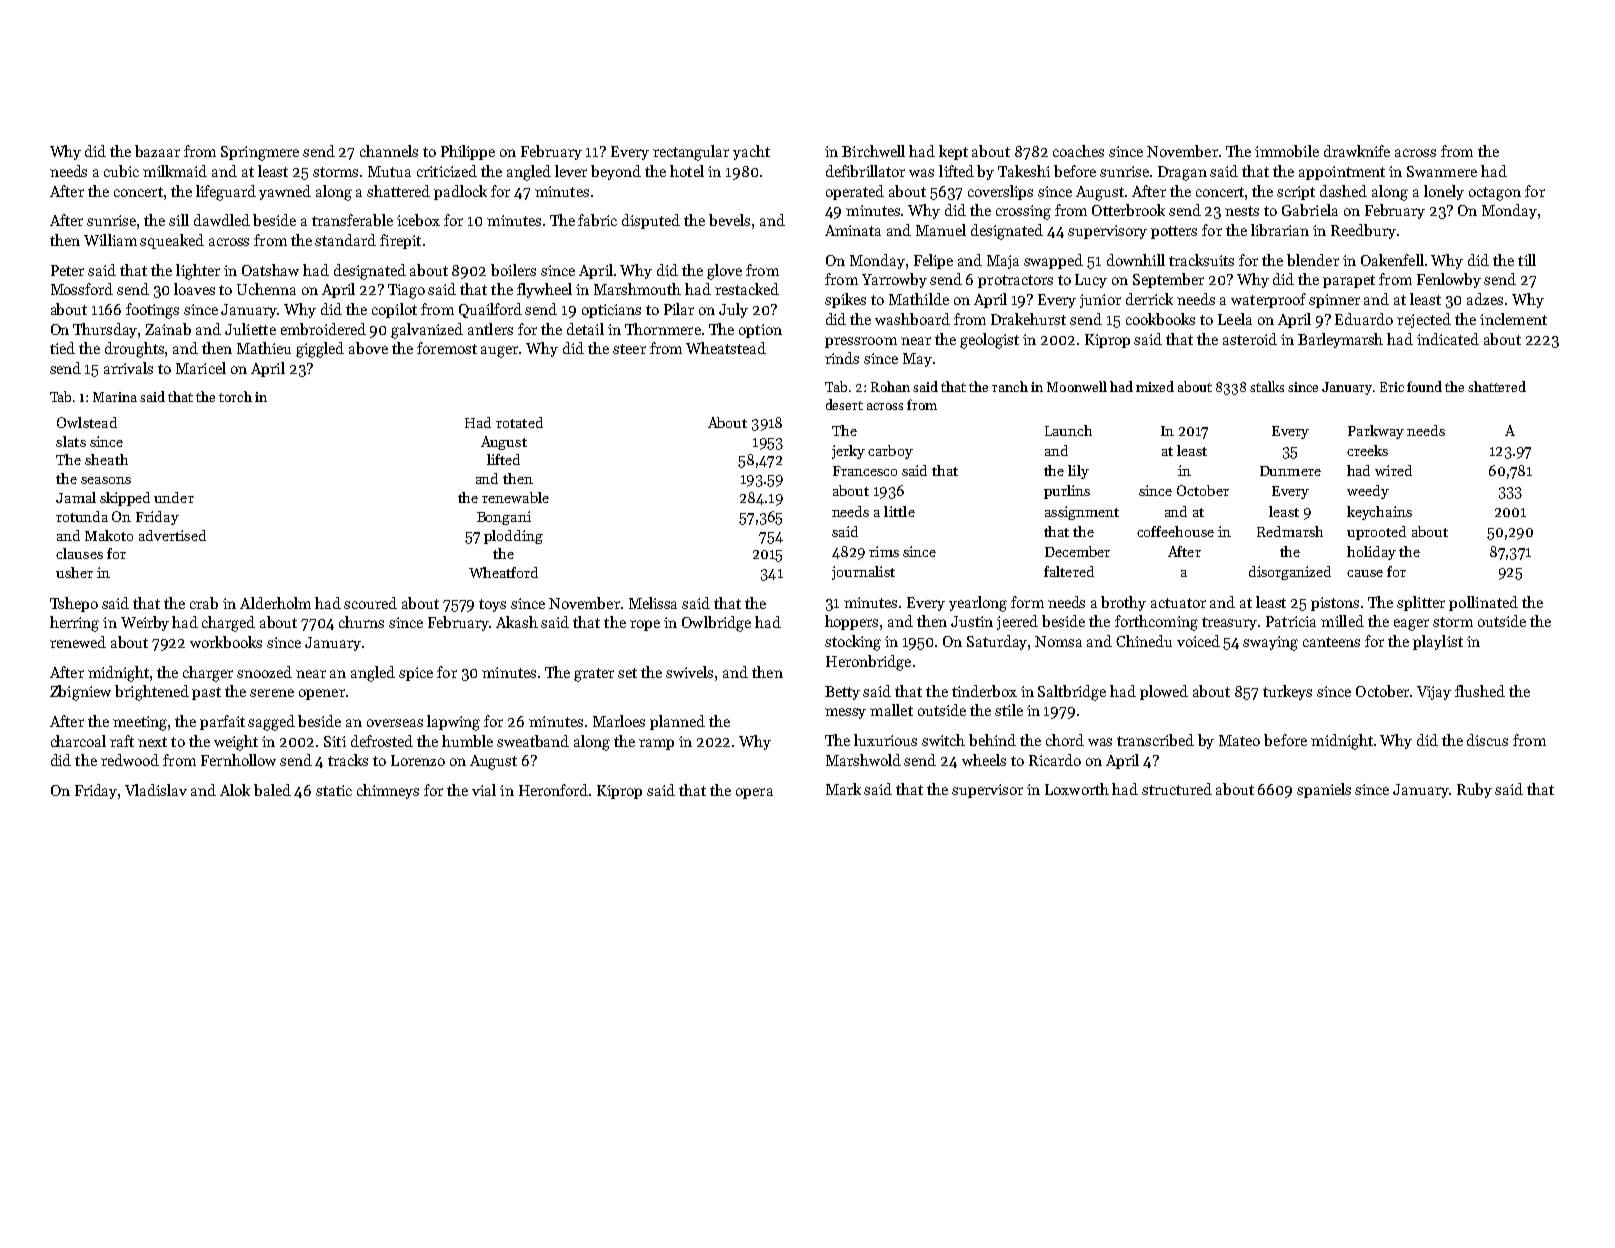  Describe the element at coordinates (651, 221) in the screenshot. I see `disputed` at that location.
